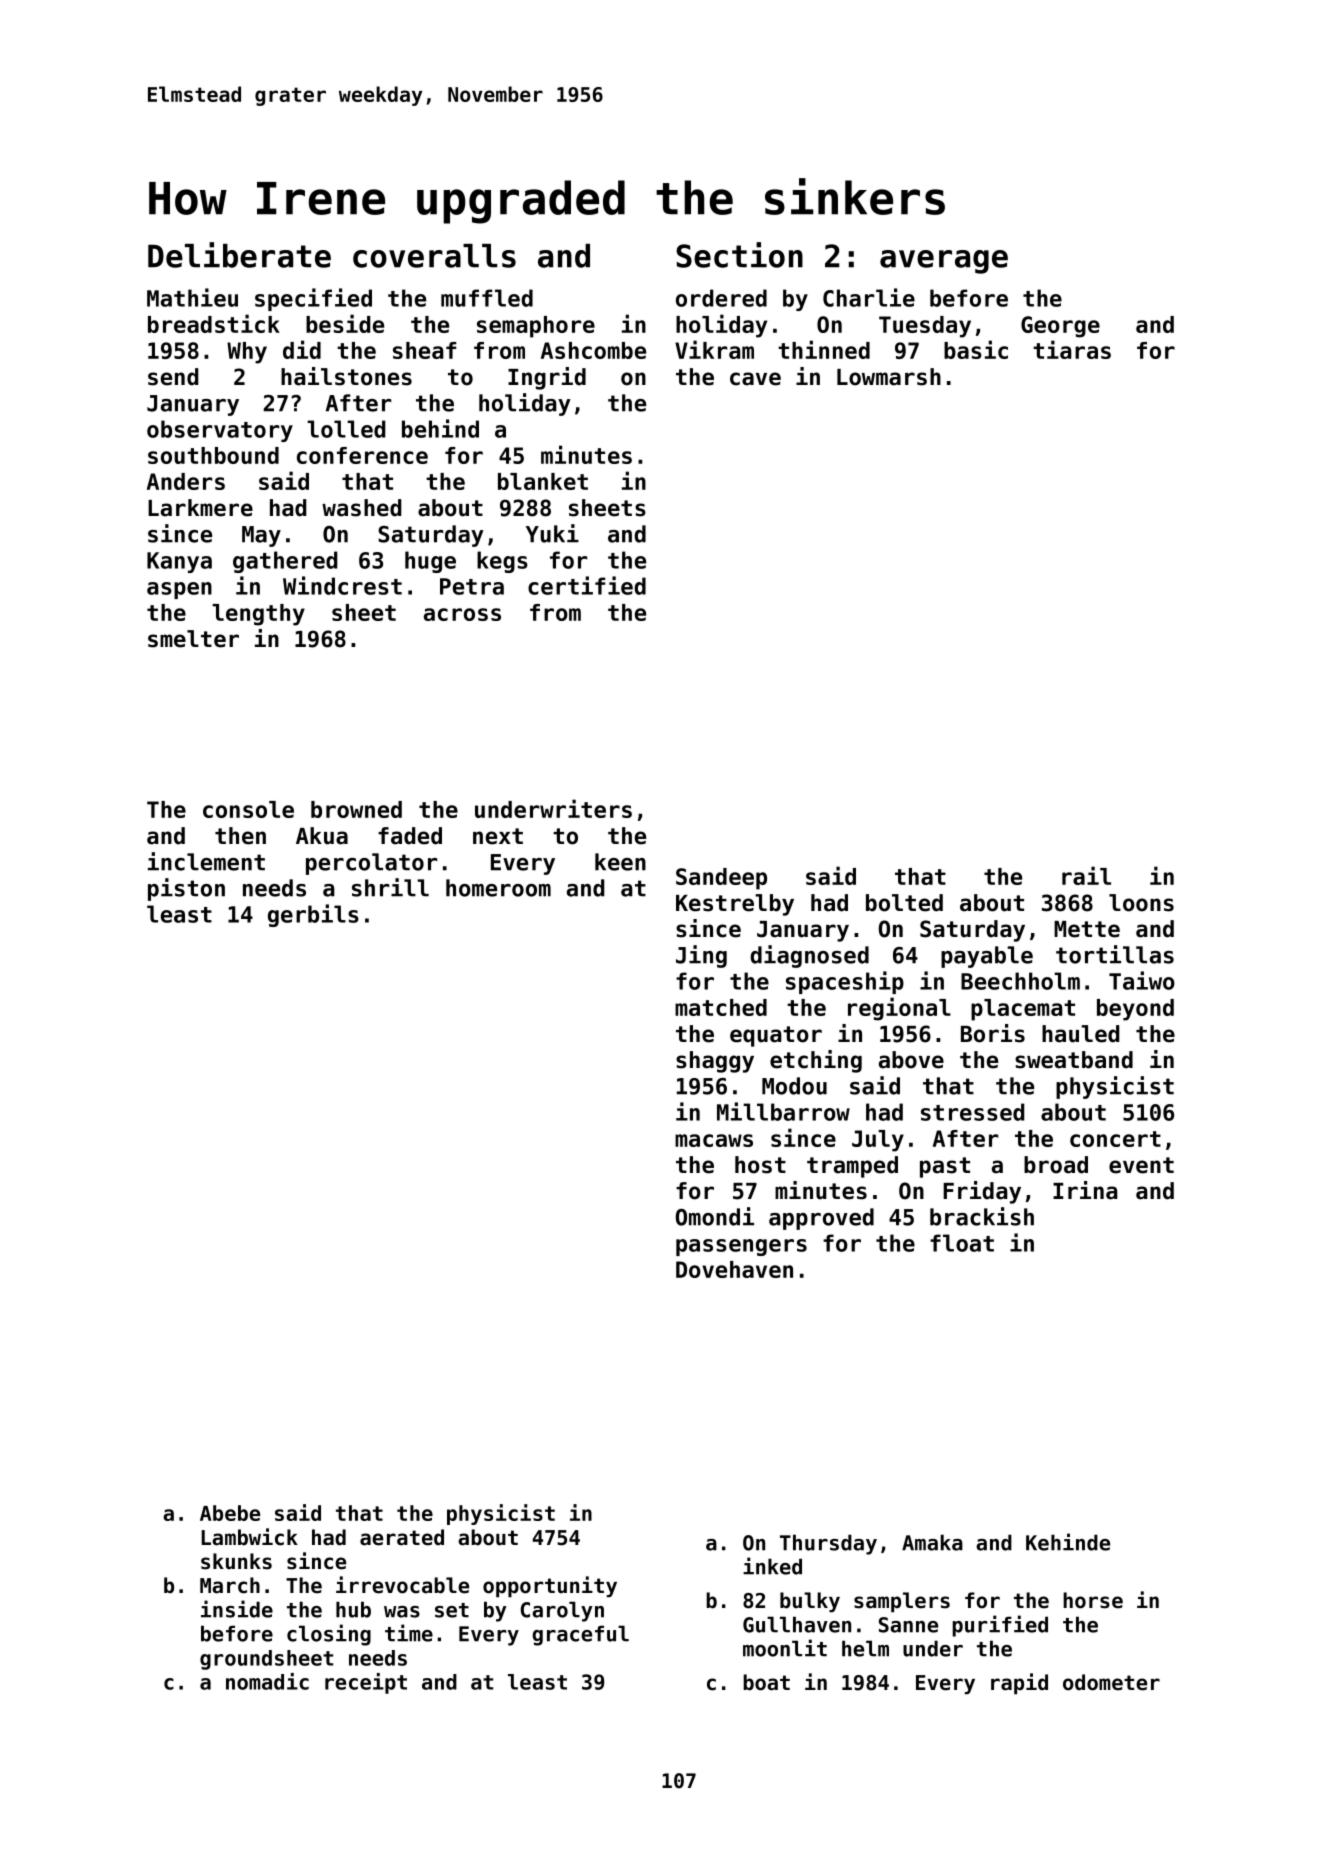  Describe the element at coordinates (547, 378) in the image. I see `Ingrid` at that location.
